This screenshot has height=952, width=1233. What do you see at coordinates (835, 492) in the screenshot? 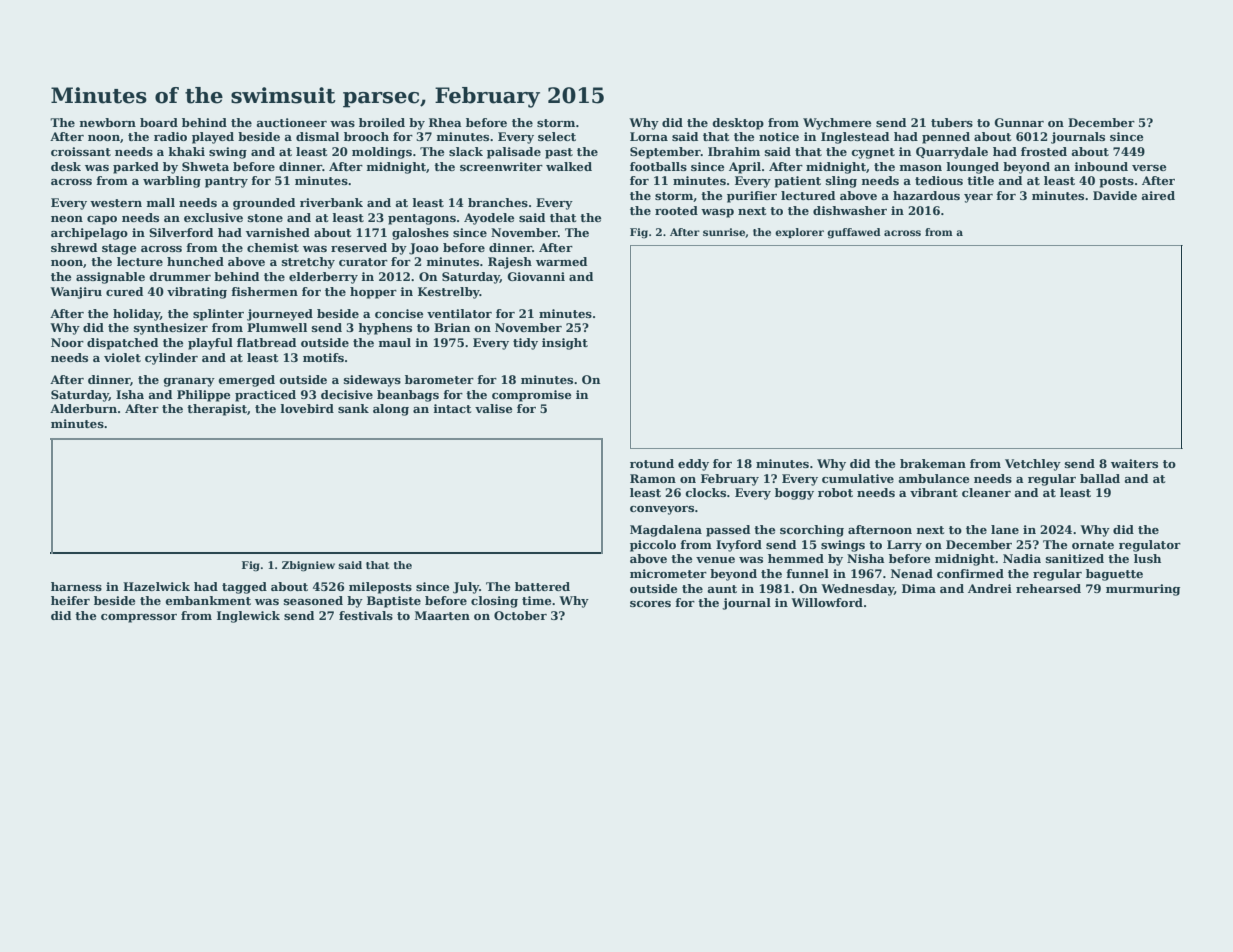
I see `robot` at bounding box center [835, 492].
